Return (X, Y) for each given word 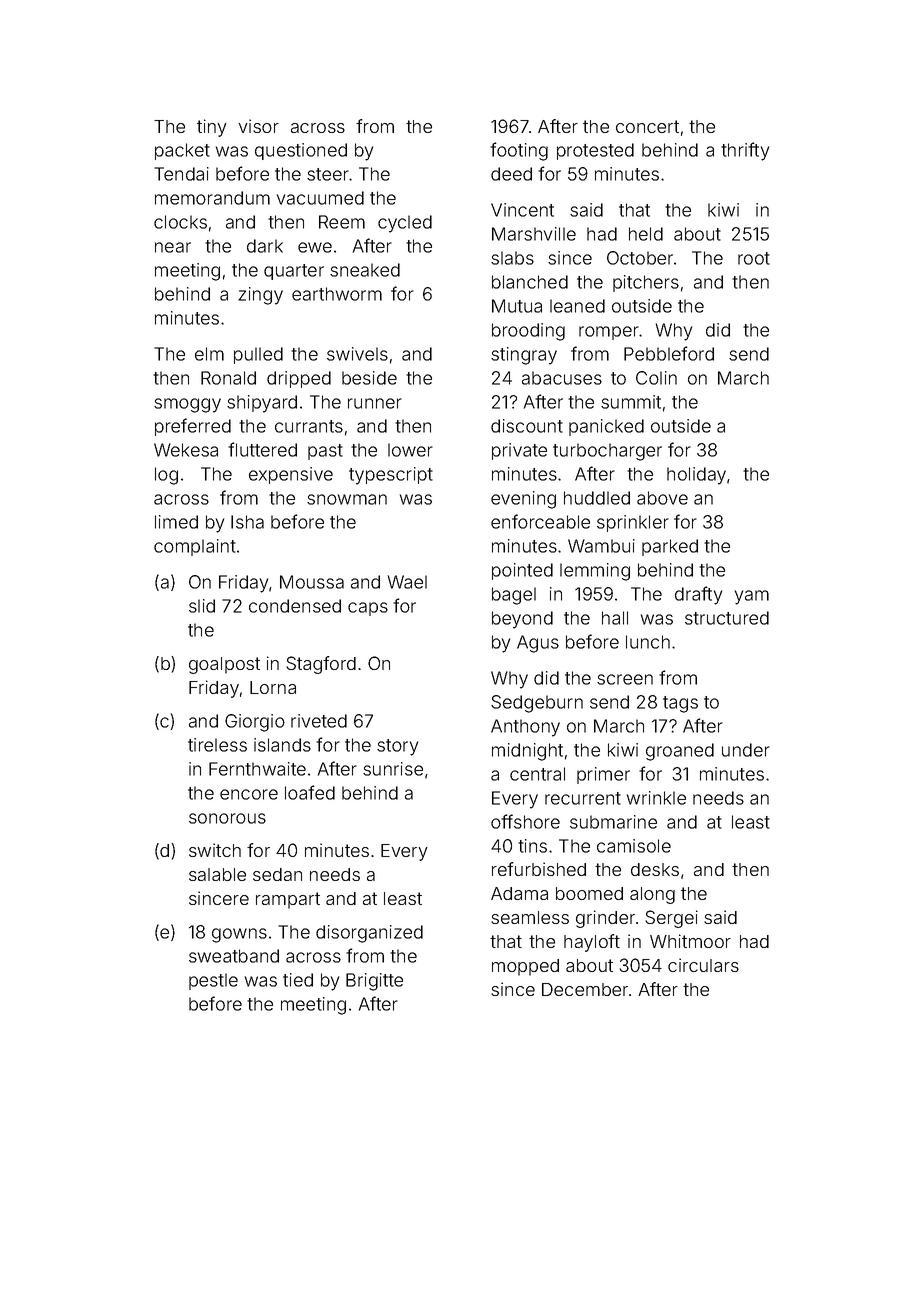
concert (647, 126)
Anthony (525, 728)
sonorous (227, 818)
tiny (212, 128)
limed (176, 522)
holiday (696, 476)
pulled (258, 355)
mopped (525, 967)
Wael (407, 582)
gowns (239, 935)
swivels (357, 354)
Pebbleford (669, 353)
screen (625, 679)
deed (511, 174)
